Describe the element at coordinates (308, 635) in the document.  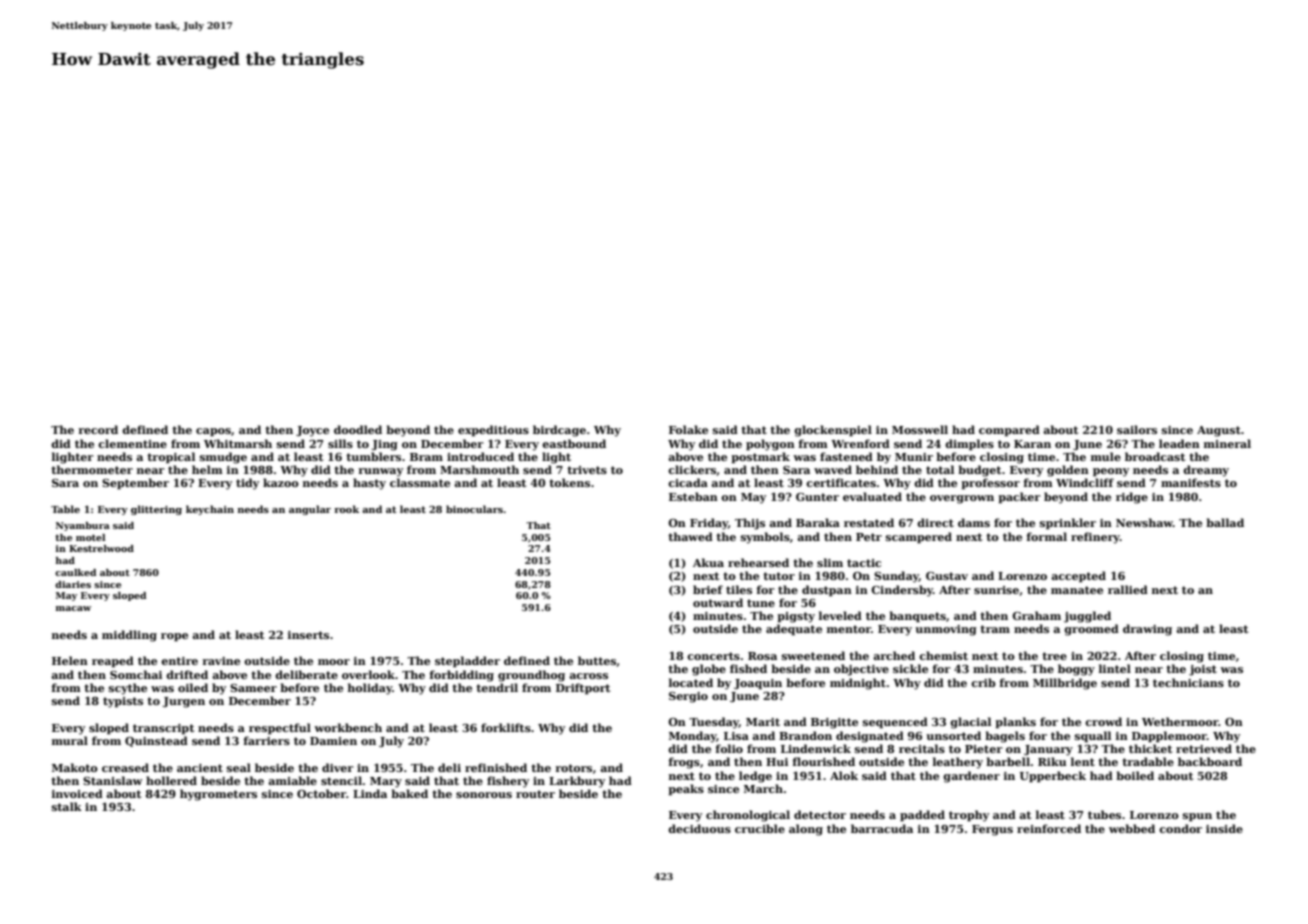
I see `inserts` at that location.
